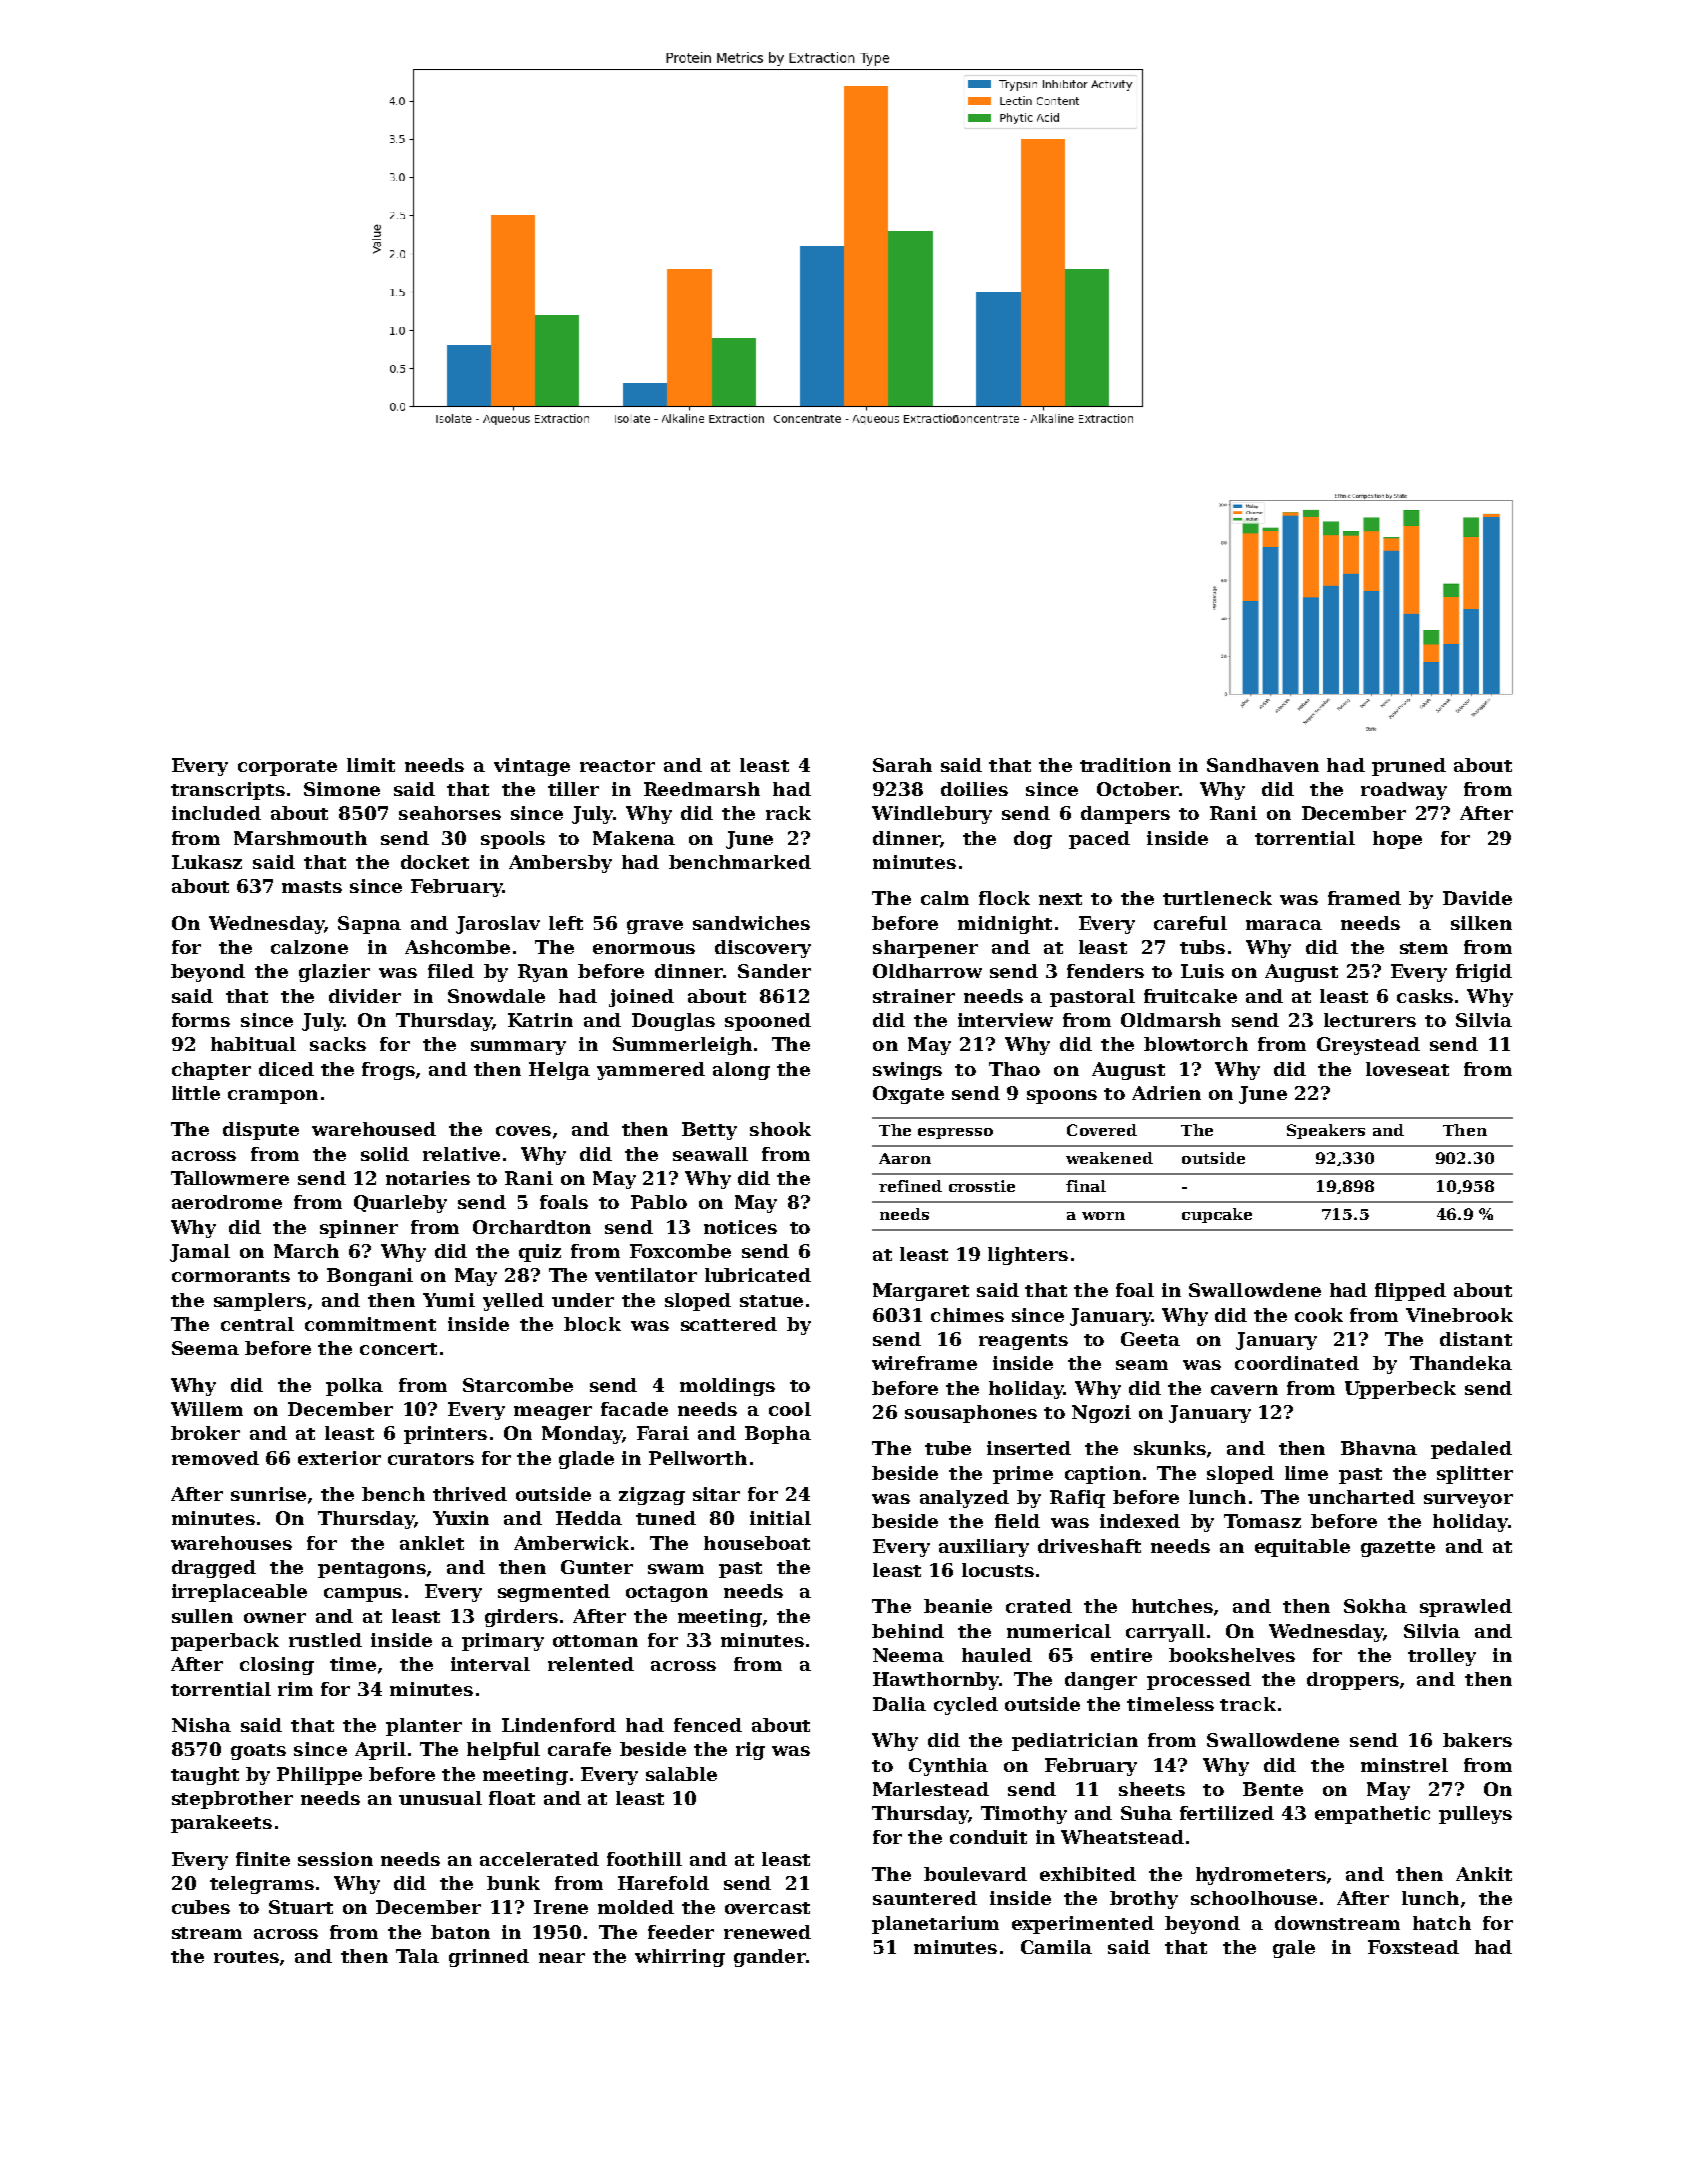 Image resolution: width=1683 pixels, height=2178 pixels. I want to click on cavern, so click(1244, 1390).
